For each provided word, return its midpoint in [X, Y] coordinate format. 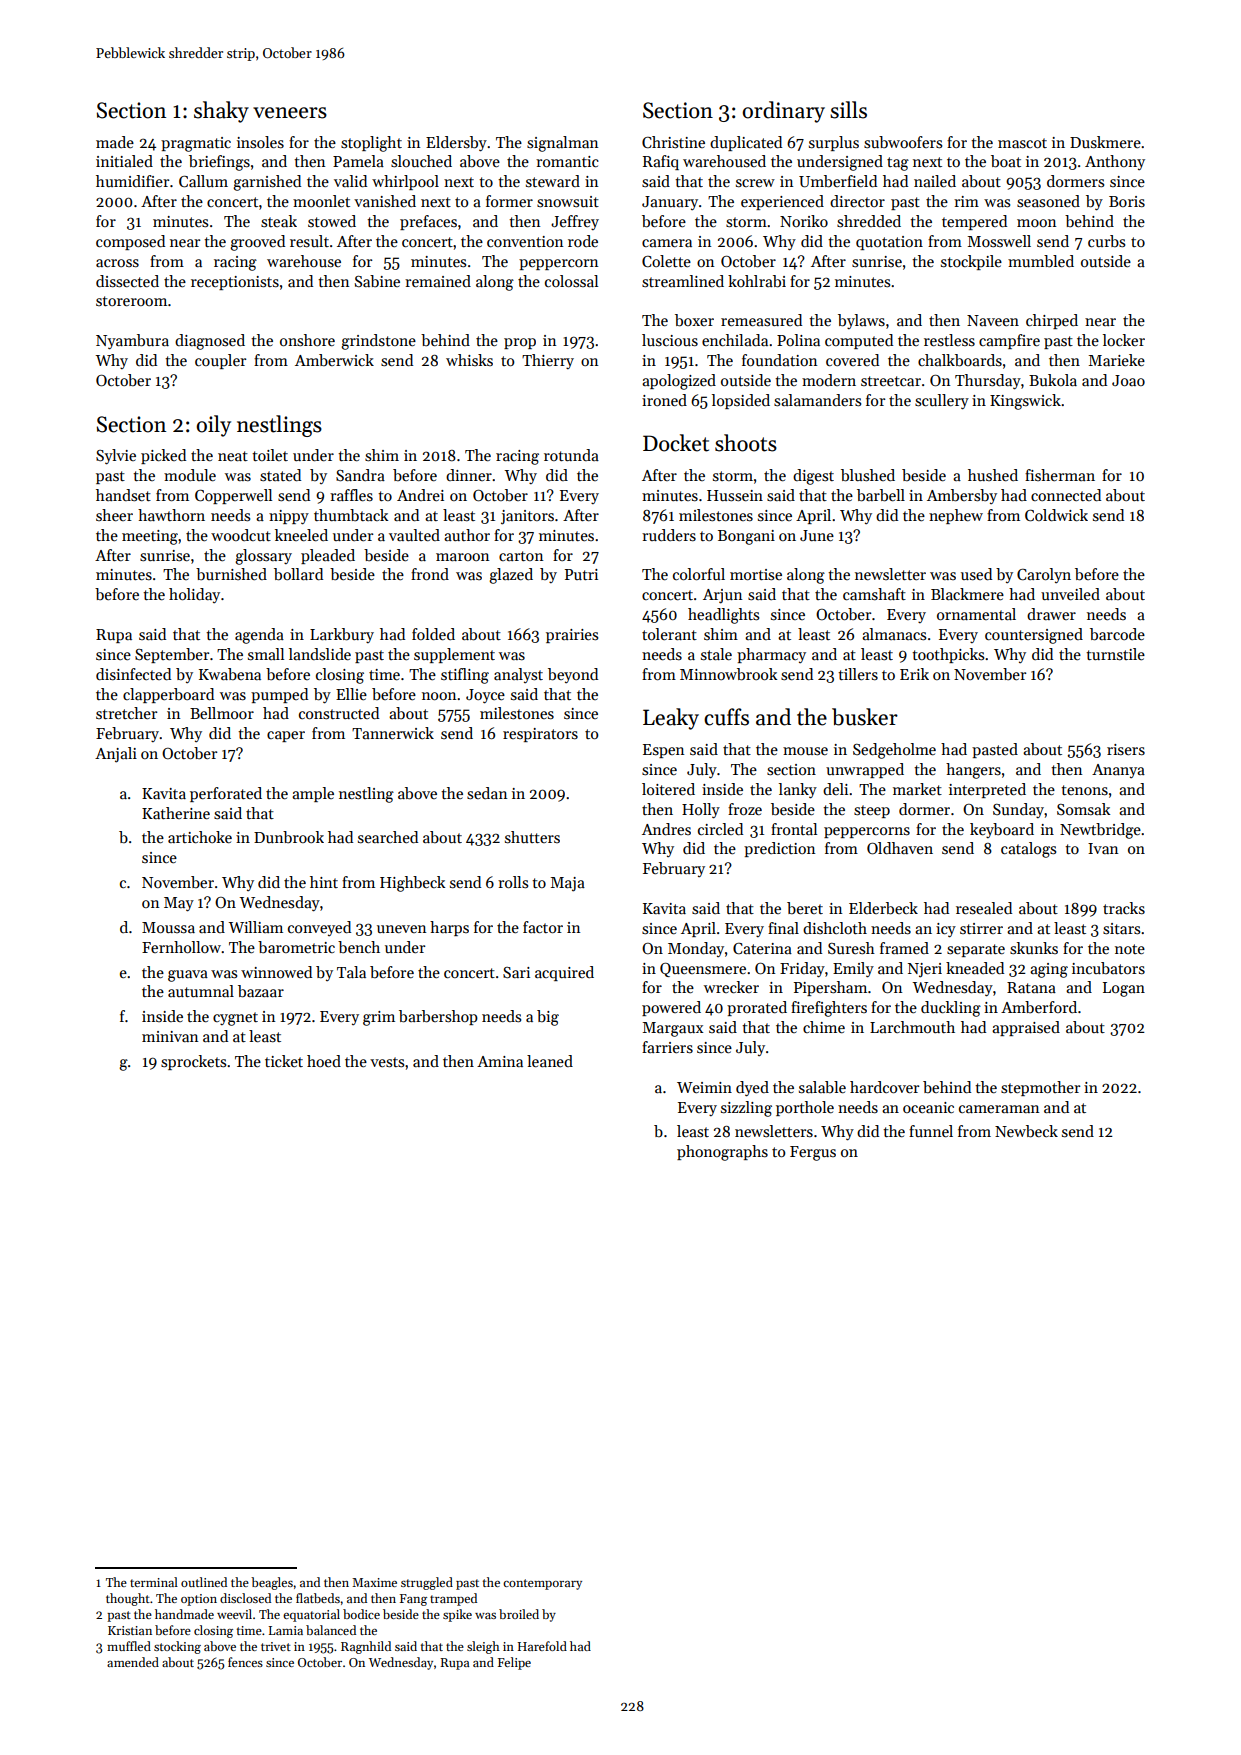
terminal [154, 1582]
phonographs [722, 1153]
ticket [284, 1061]
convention [525, 241]
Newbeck [1026, 1131]
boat [1006, 161]
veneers [290, 113]
